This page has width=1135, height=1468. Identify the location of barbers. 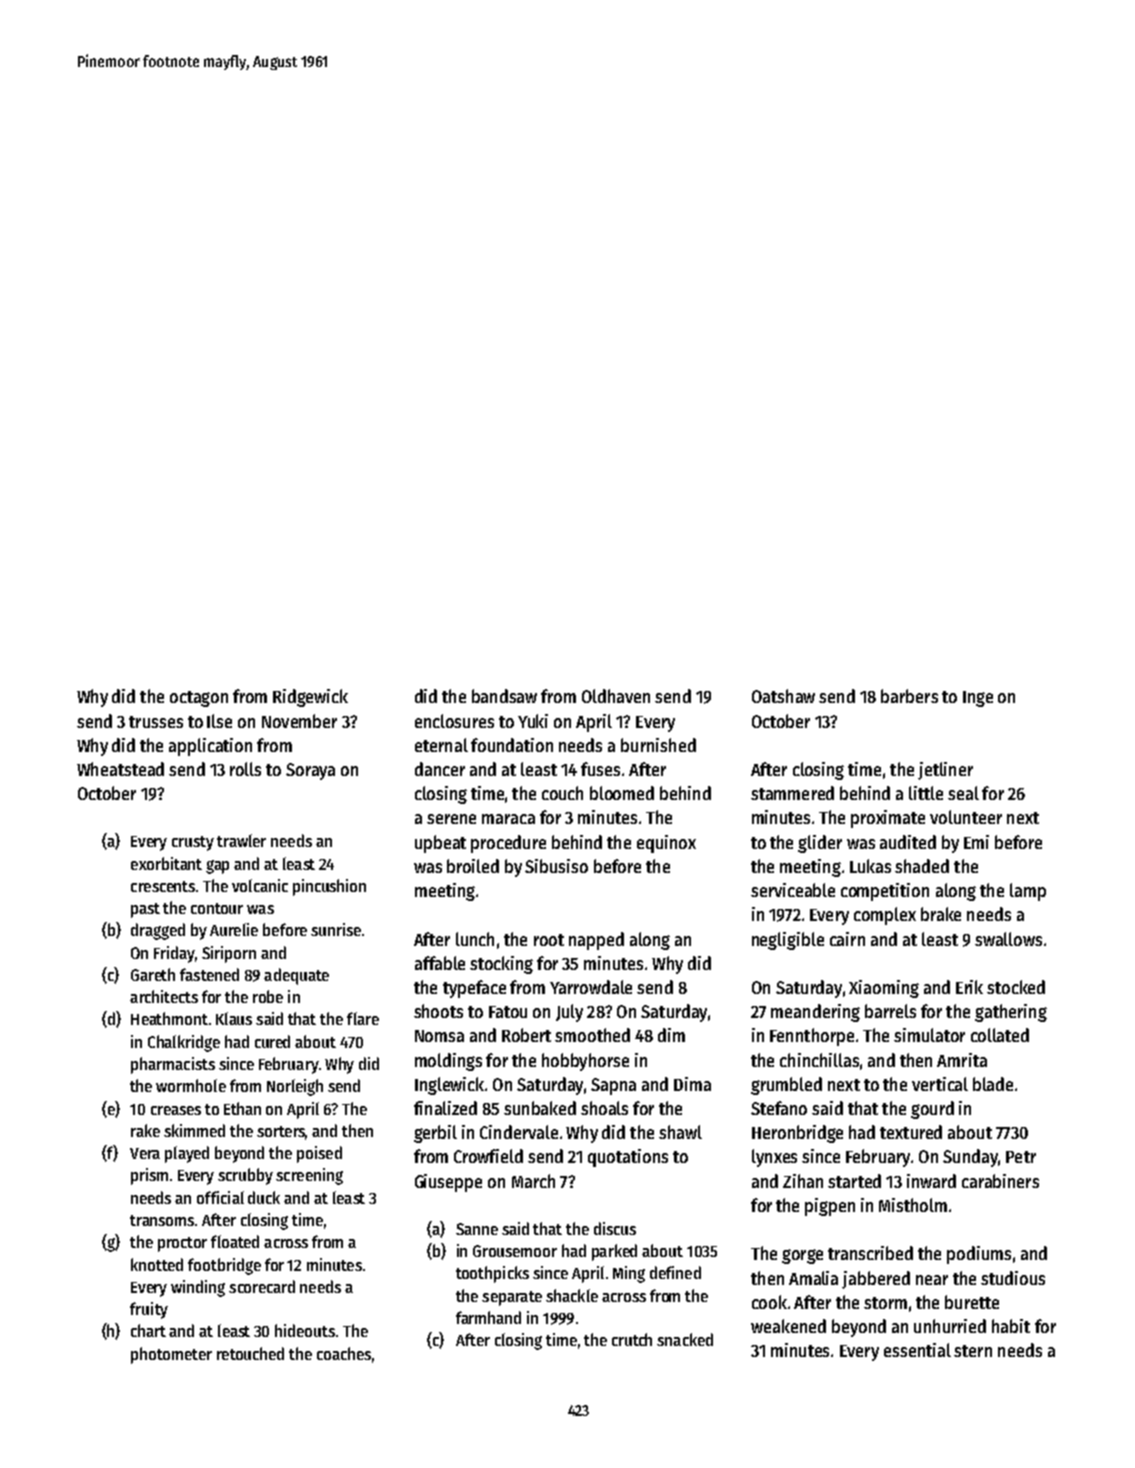
(909, 696).
